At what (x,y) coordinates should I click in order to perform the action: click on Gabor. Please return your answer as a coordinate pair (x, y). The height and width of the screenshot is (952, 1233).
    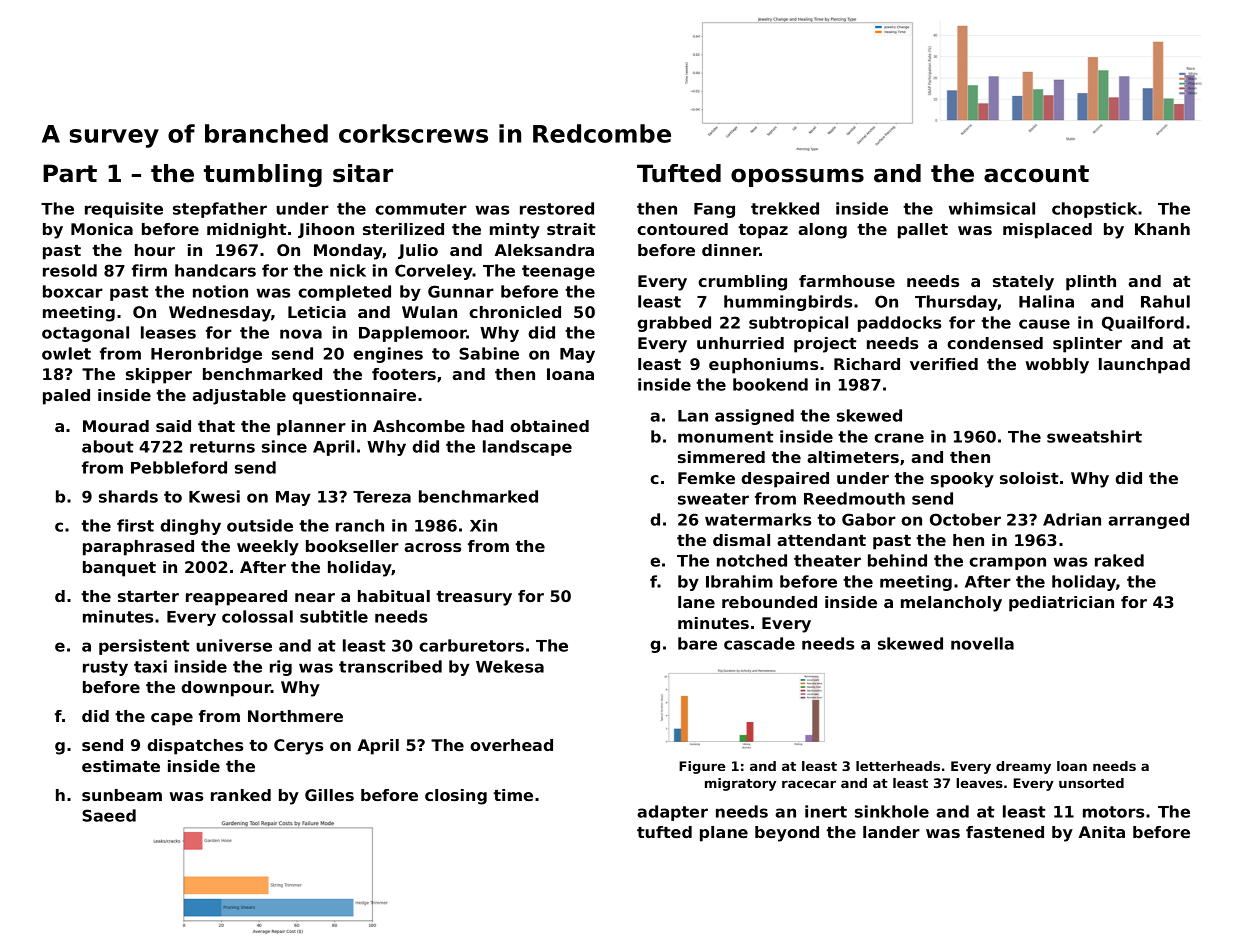
    Looking at the image, I should click on (869, 519).
